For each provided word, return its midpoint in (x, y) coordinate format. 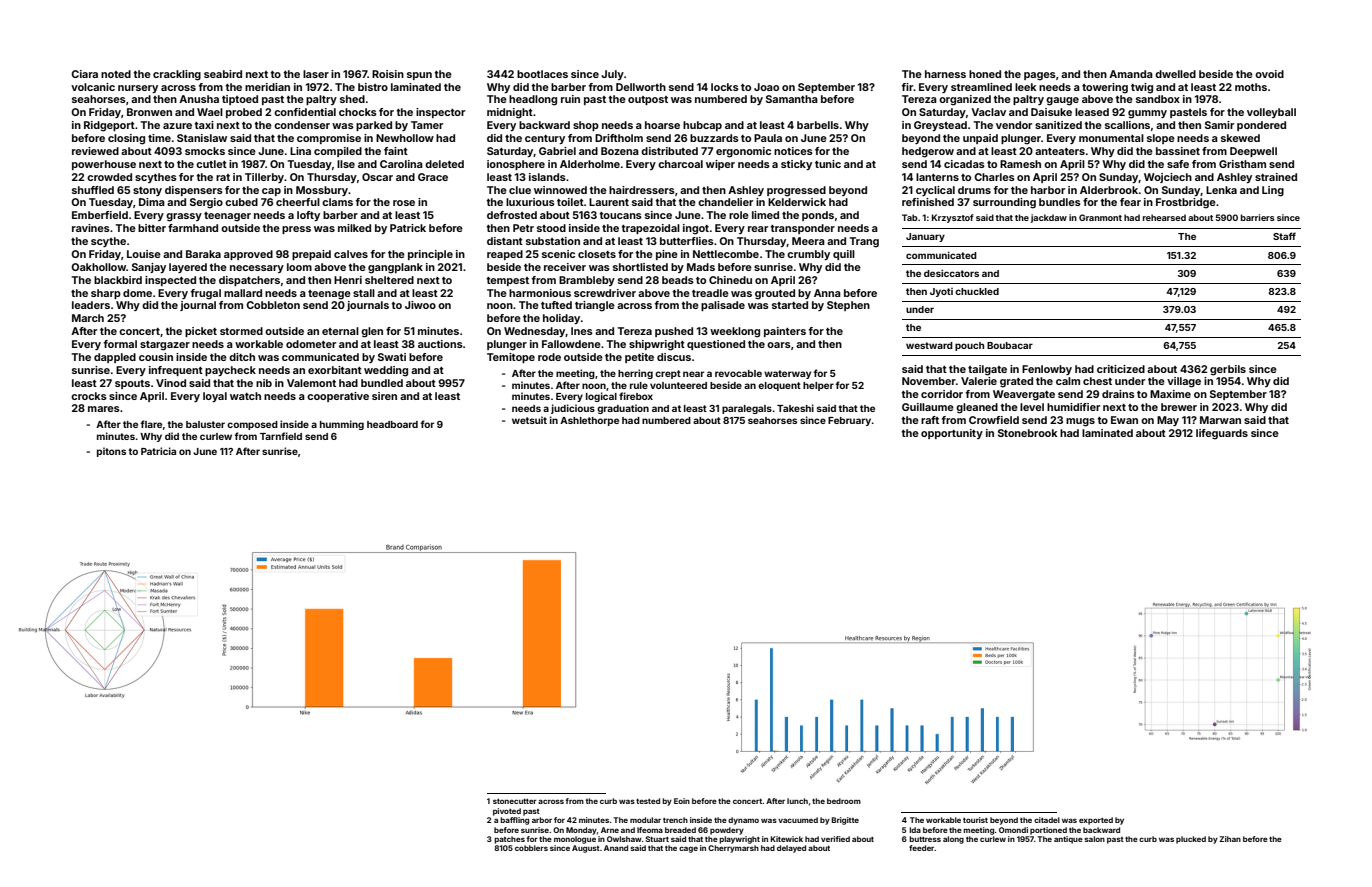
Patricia (158, 451)
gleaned (977, 408)
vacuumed (798, 820)
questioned (716, 345)
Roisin (388, 74)
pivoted (507, 812)
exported (1096, 821)
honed (985, 74)
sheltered (389, 280)
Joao (766, 87)
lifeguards (1222, 434)
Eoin (682, 801)
